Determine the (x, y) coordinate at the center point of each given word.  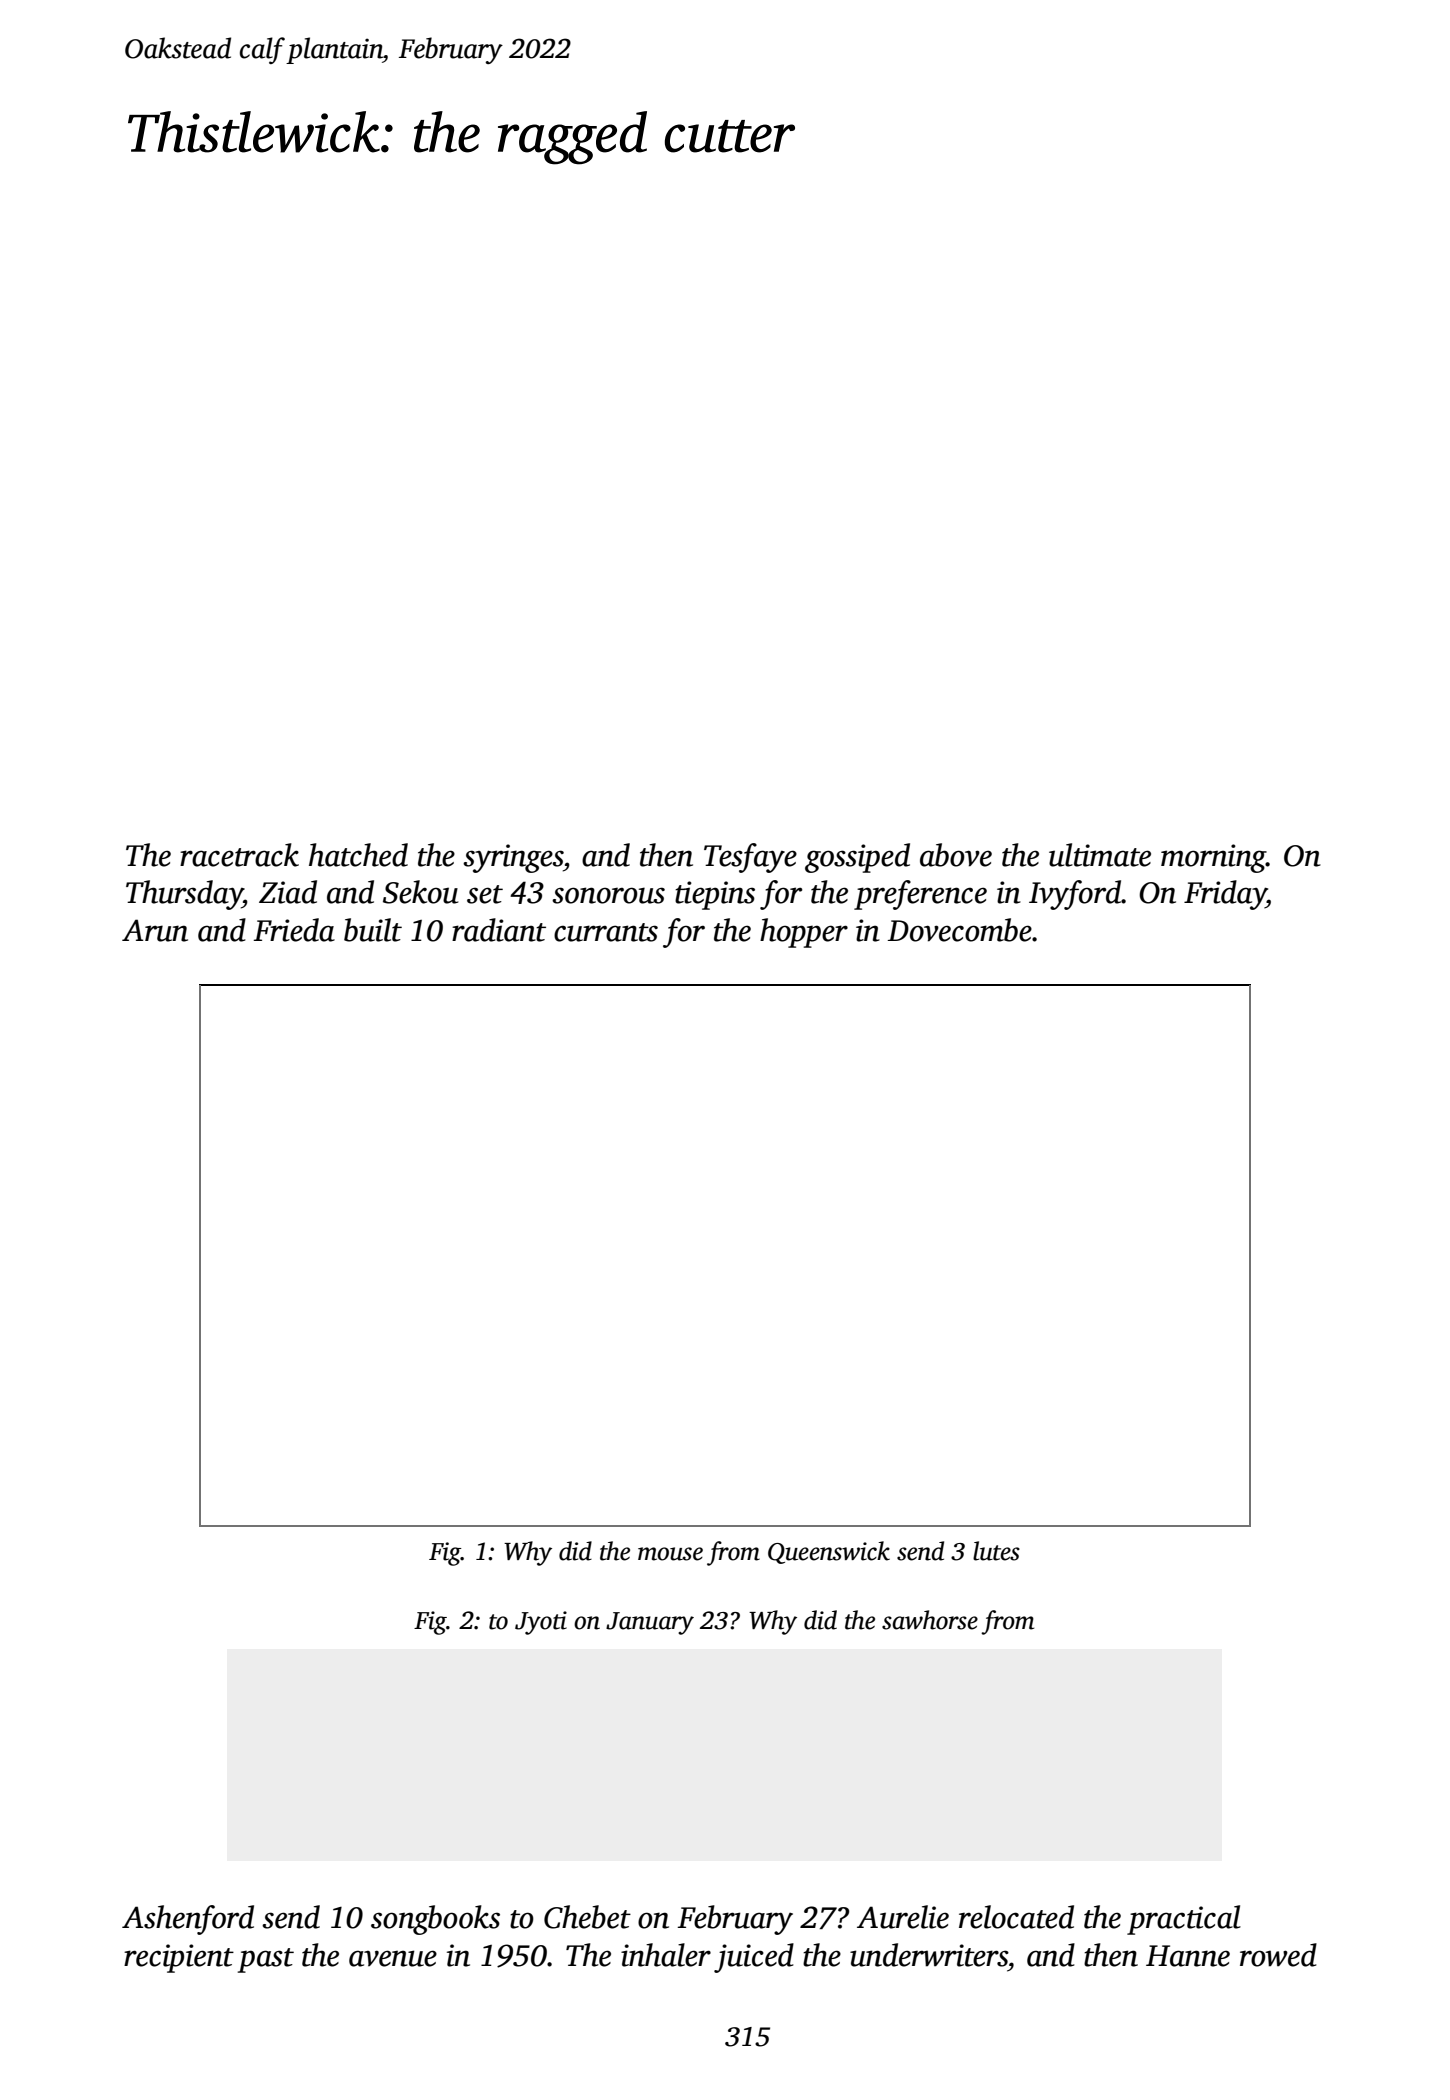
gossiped (857, 858)
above (956, 855)
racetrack (239, 855)
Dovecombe (960, 930)
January (650, 1623)
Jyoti (541, 1623)
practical (1184, 1920)
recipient (179, 1958)
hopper (804, 933)
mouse (670, 1554)
